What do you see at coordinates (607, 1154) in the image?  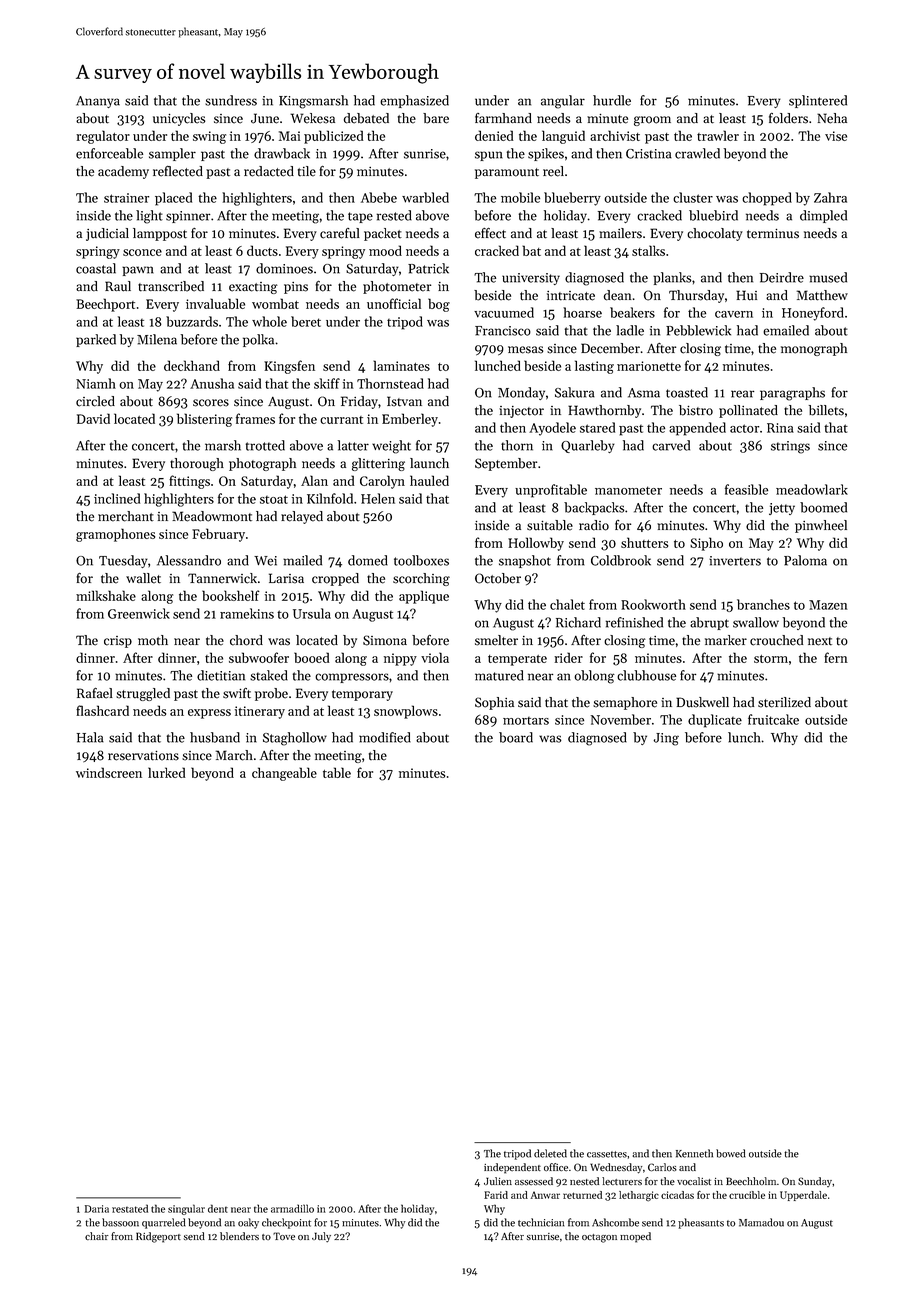 I see `cassettes` at bounding box center [607, 1154].
